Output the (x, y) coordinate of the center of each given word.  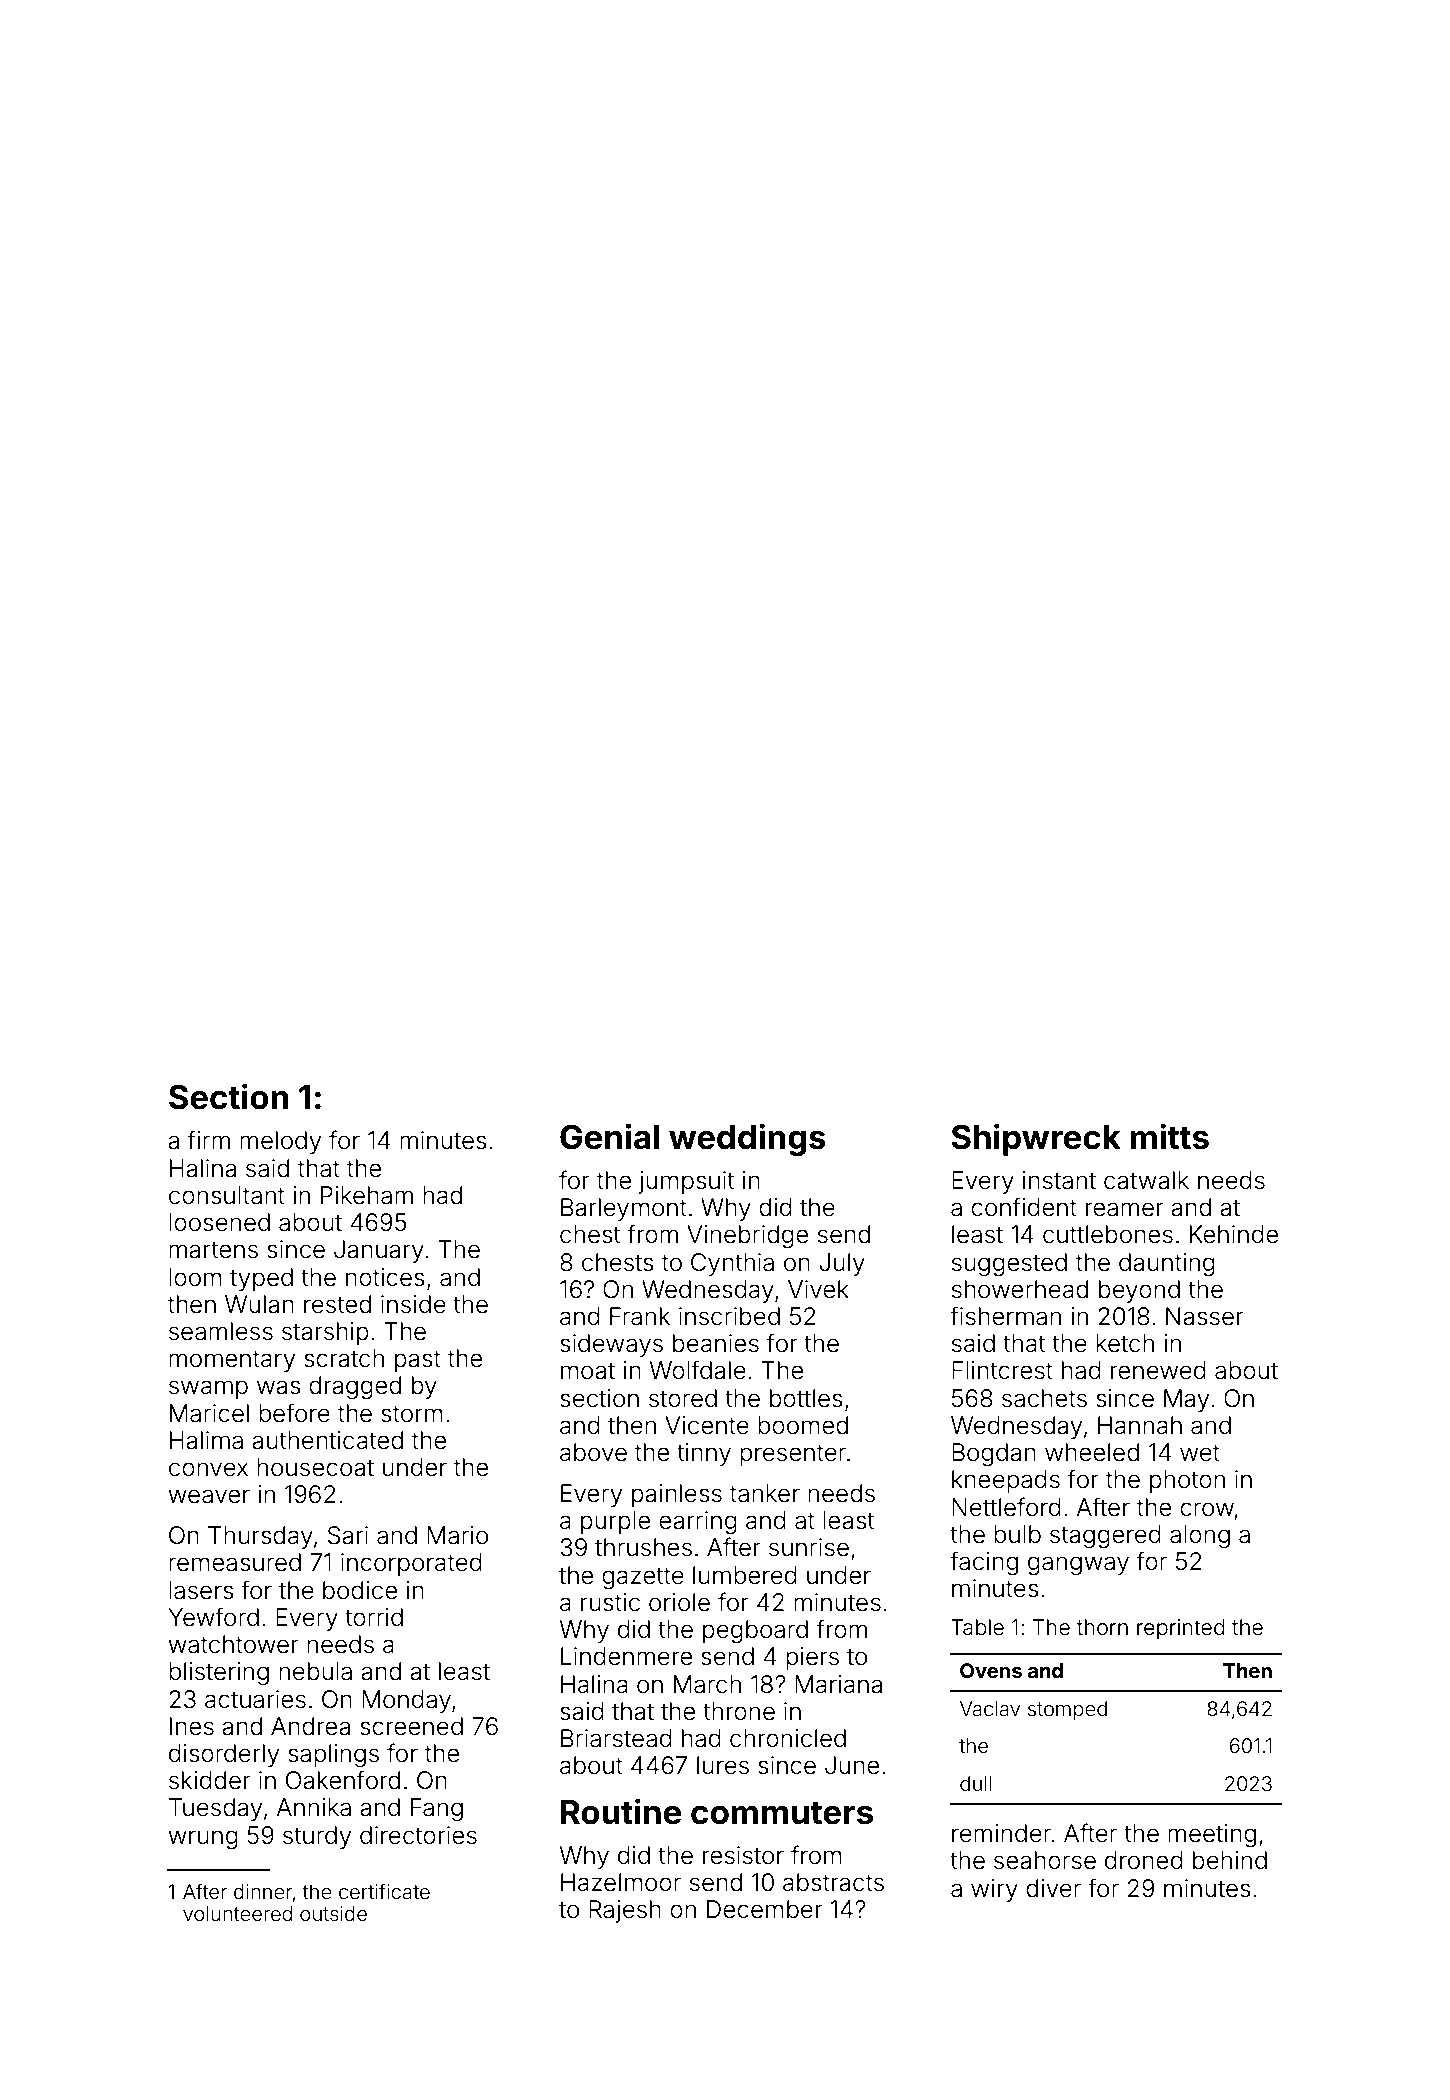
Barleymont (624, 1209)
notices (385, 1277)
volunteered (237, 1913)
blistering (219, 1674)
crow (1207, 1509)
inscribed (729, 1316)
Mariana (838, 1684)
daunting (1167, 1265)
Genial (609, 1136)
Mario (457, 1535)
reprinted (1181, 1629)
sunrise (809, 1547)
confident (1024, 1207)
